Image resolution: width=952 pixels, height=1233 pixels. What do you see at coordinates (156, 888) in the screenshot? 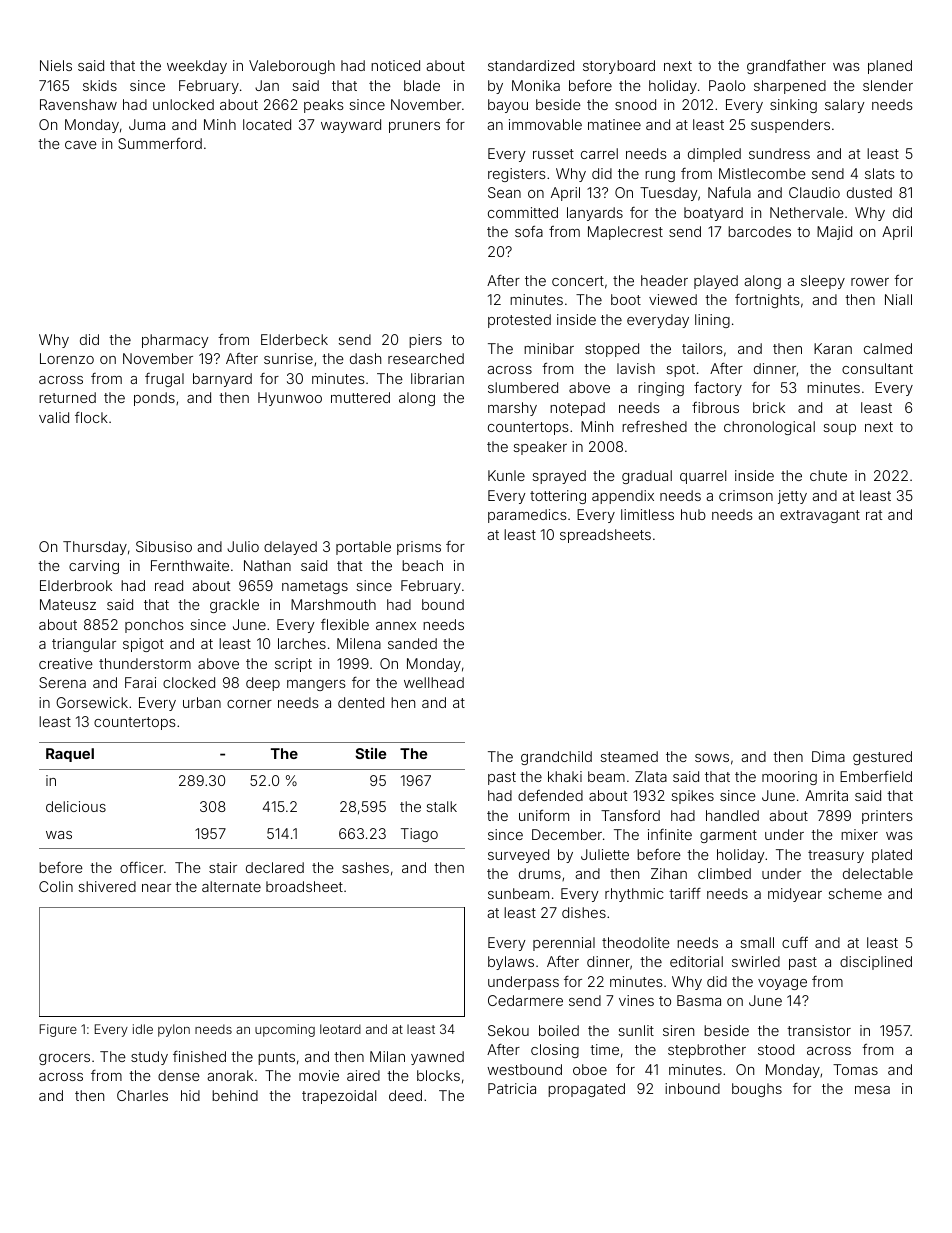
I see `near` at bounding box center [156, 888].
